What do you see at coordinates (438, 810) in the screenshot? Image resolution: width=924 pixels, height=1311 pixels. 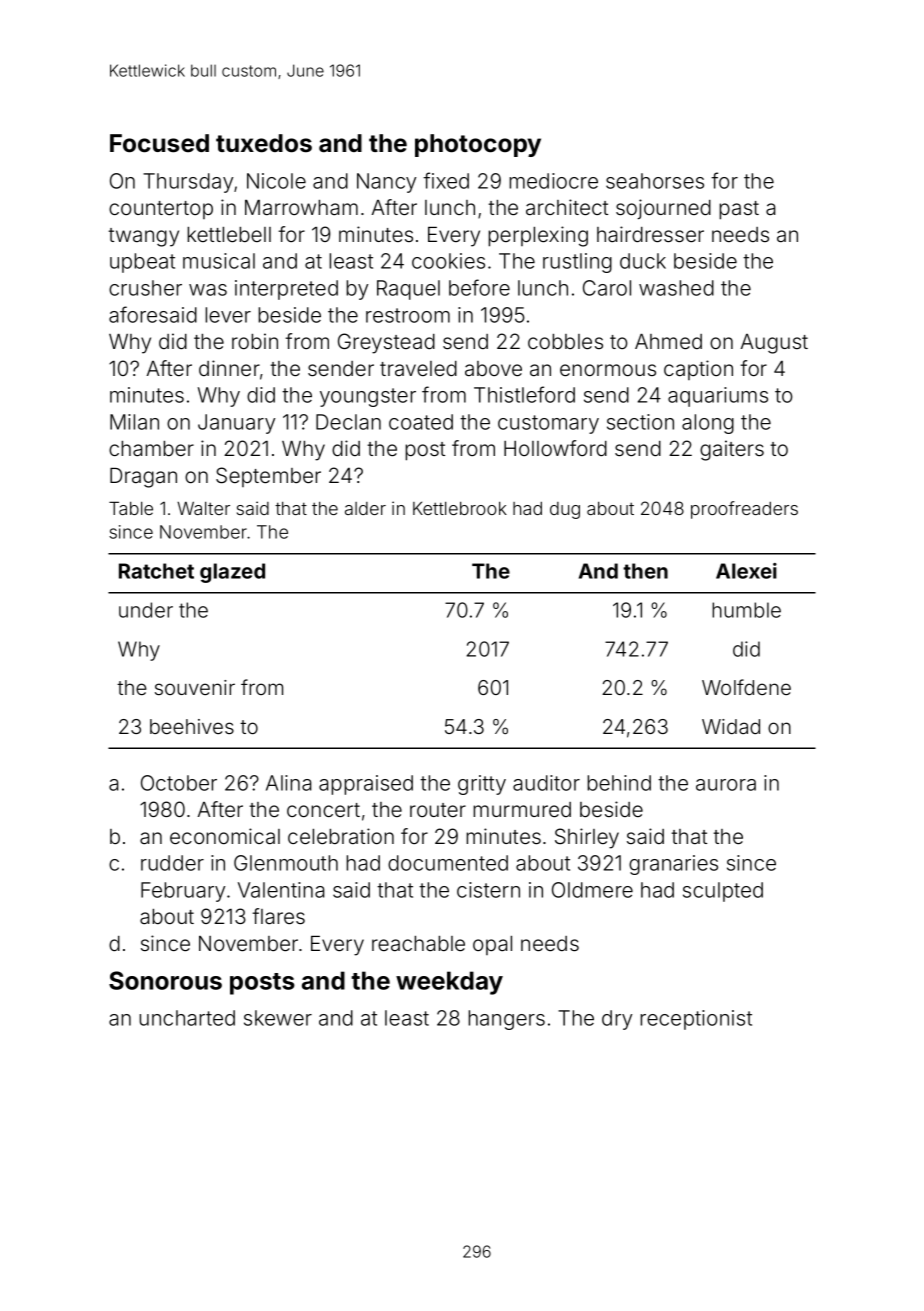 I see `router` at bounding box center [438, 810].
